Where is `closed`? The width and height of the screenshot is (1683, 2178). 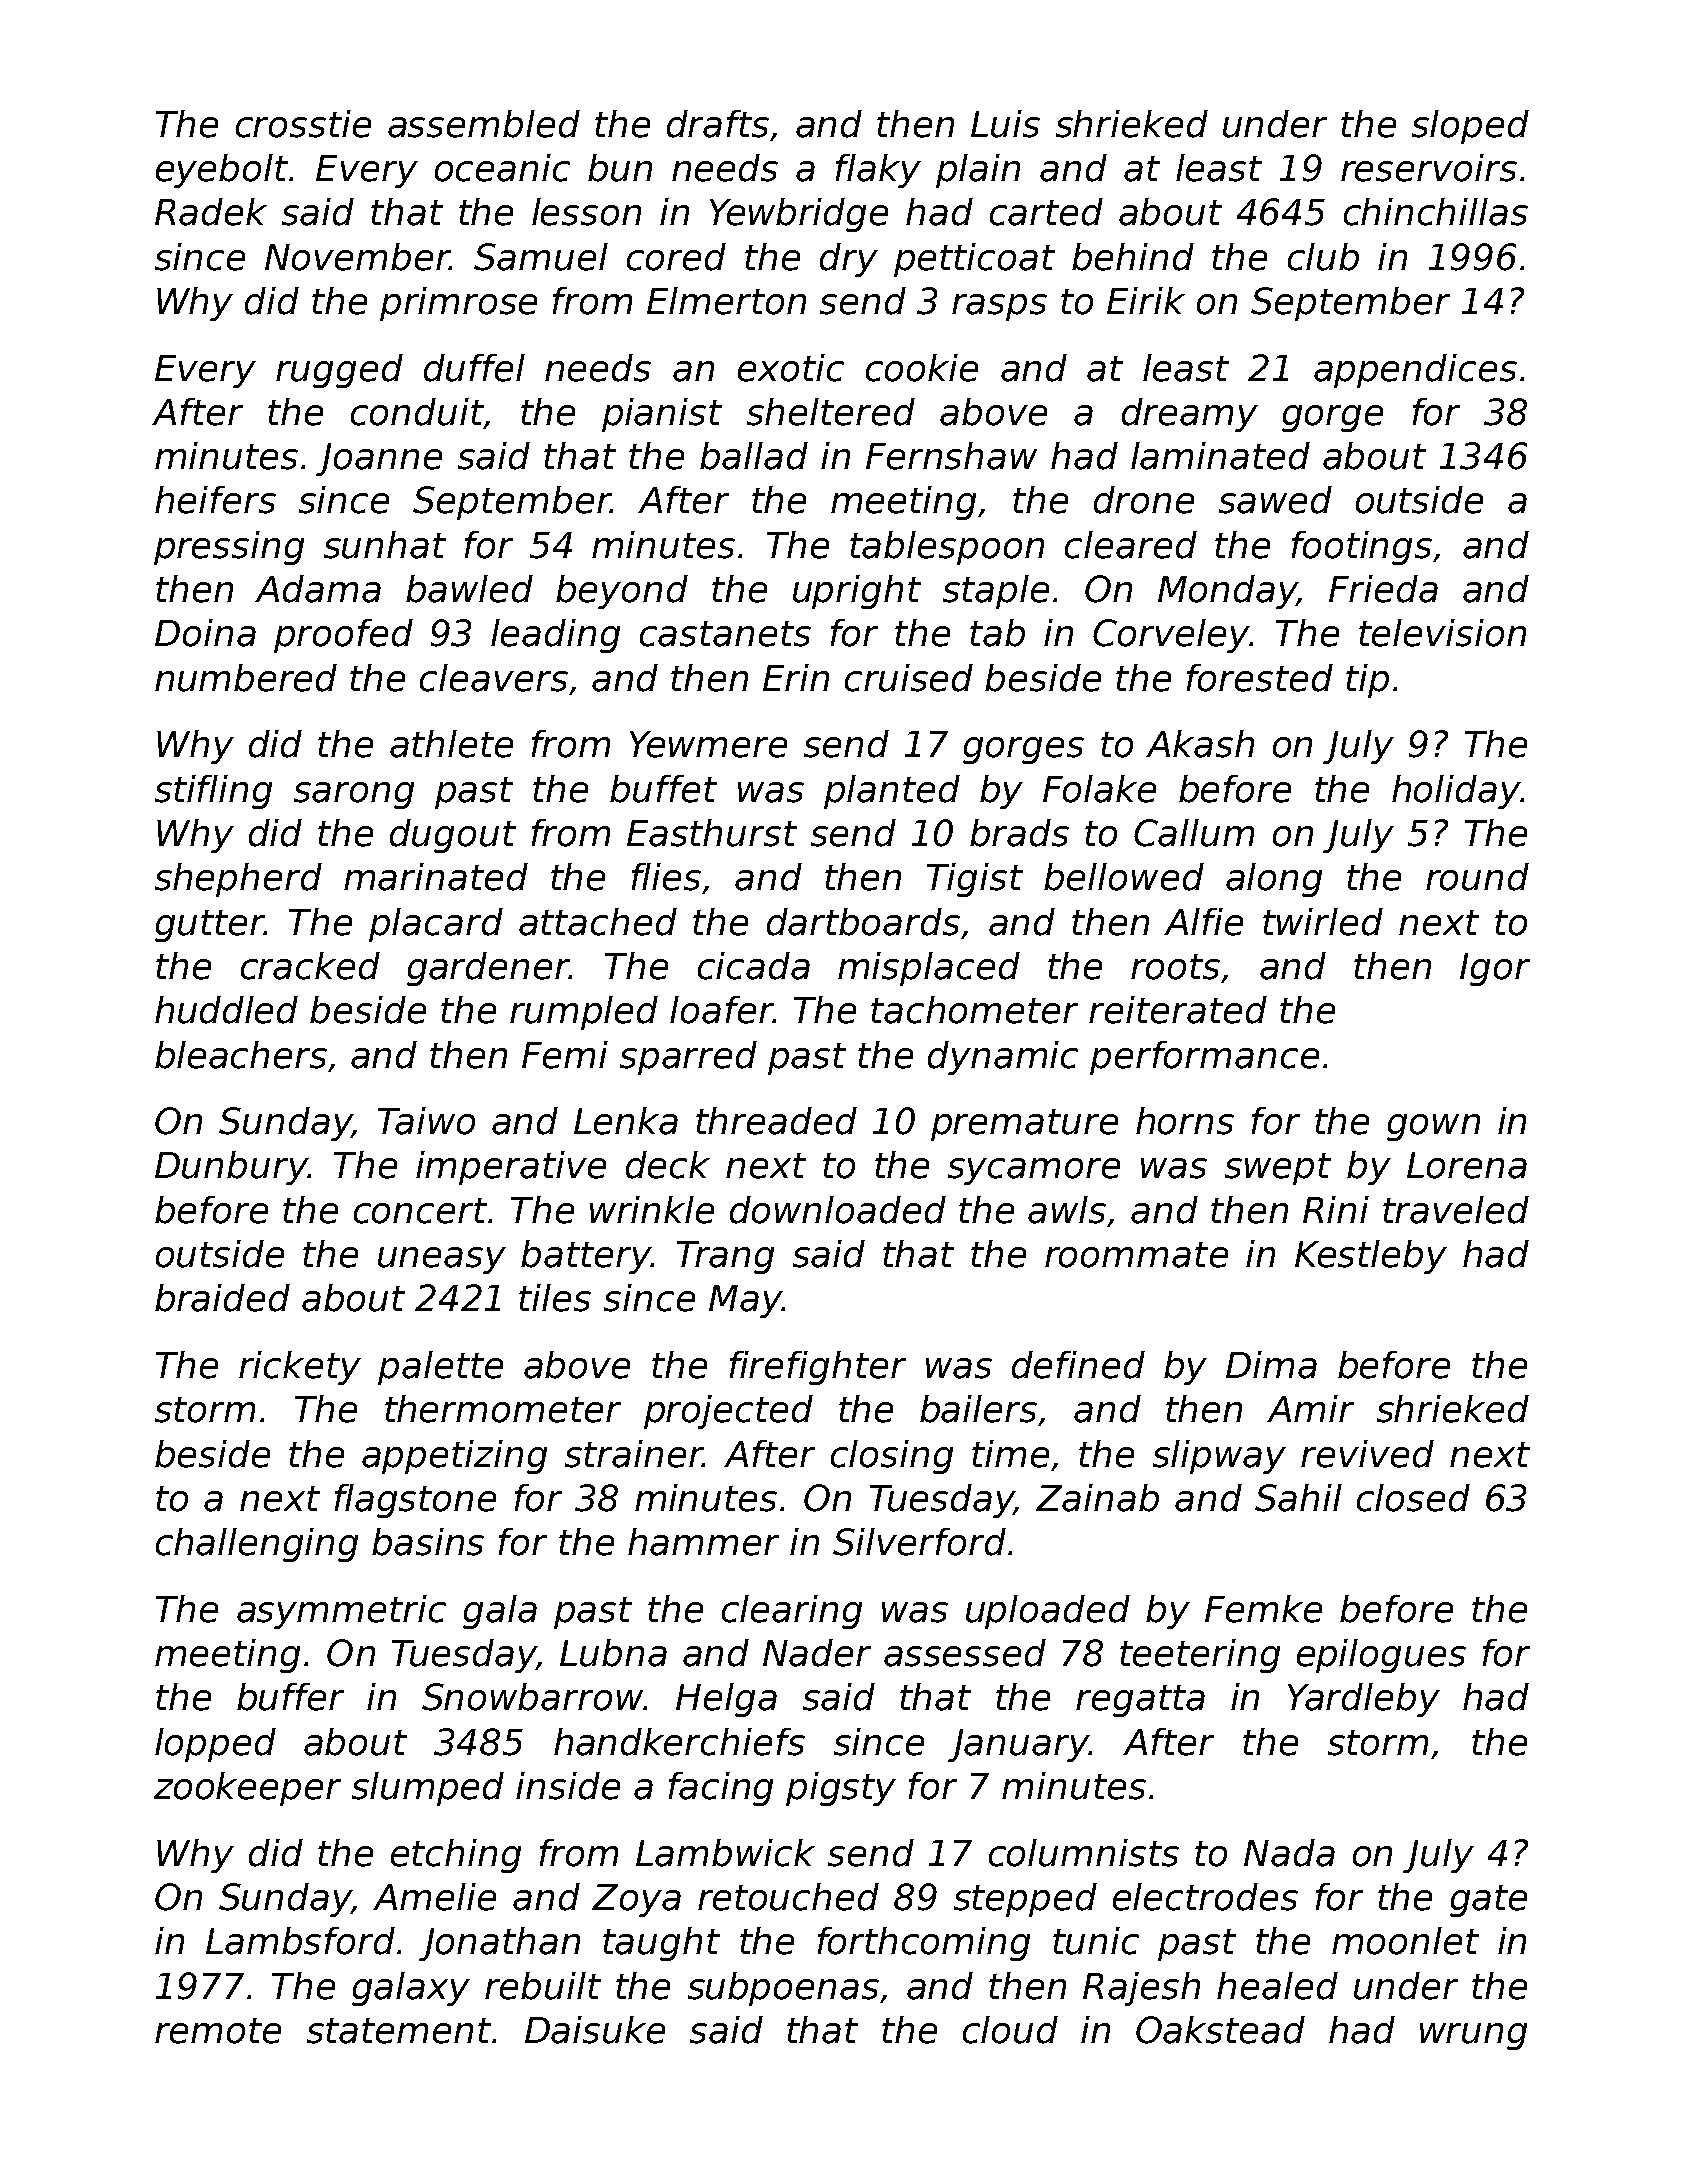 closed is located at coordinates (1413, 1498).
